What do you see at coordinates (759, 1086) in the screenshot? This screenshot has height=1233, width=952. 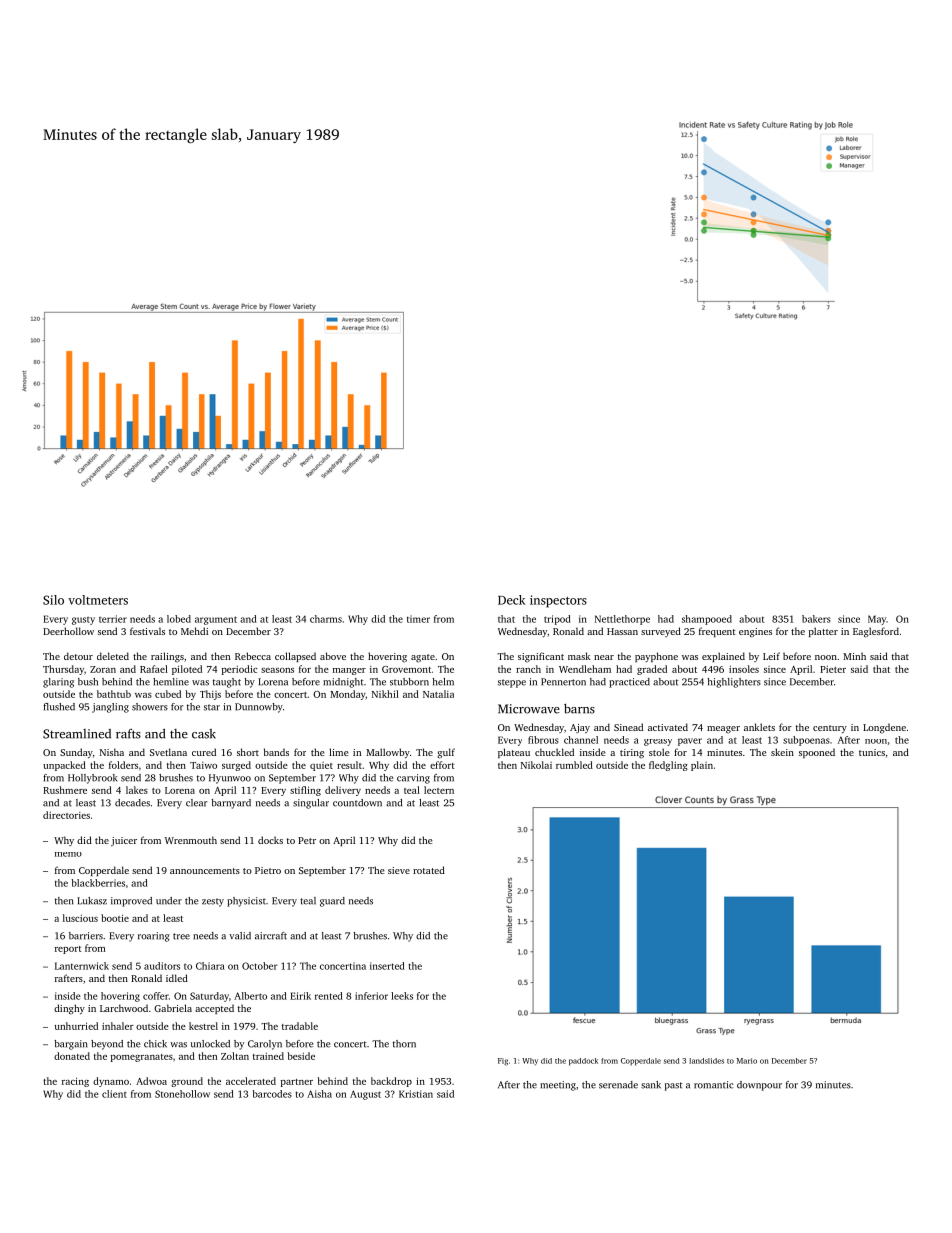 I see `downpour` at bounding box center [759, 1086].
